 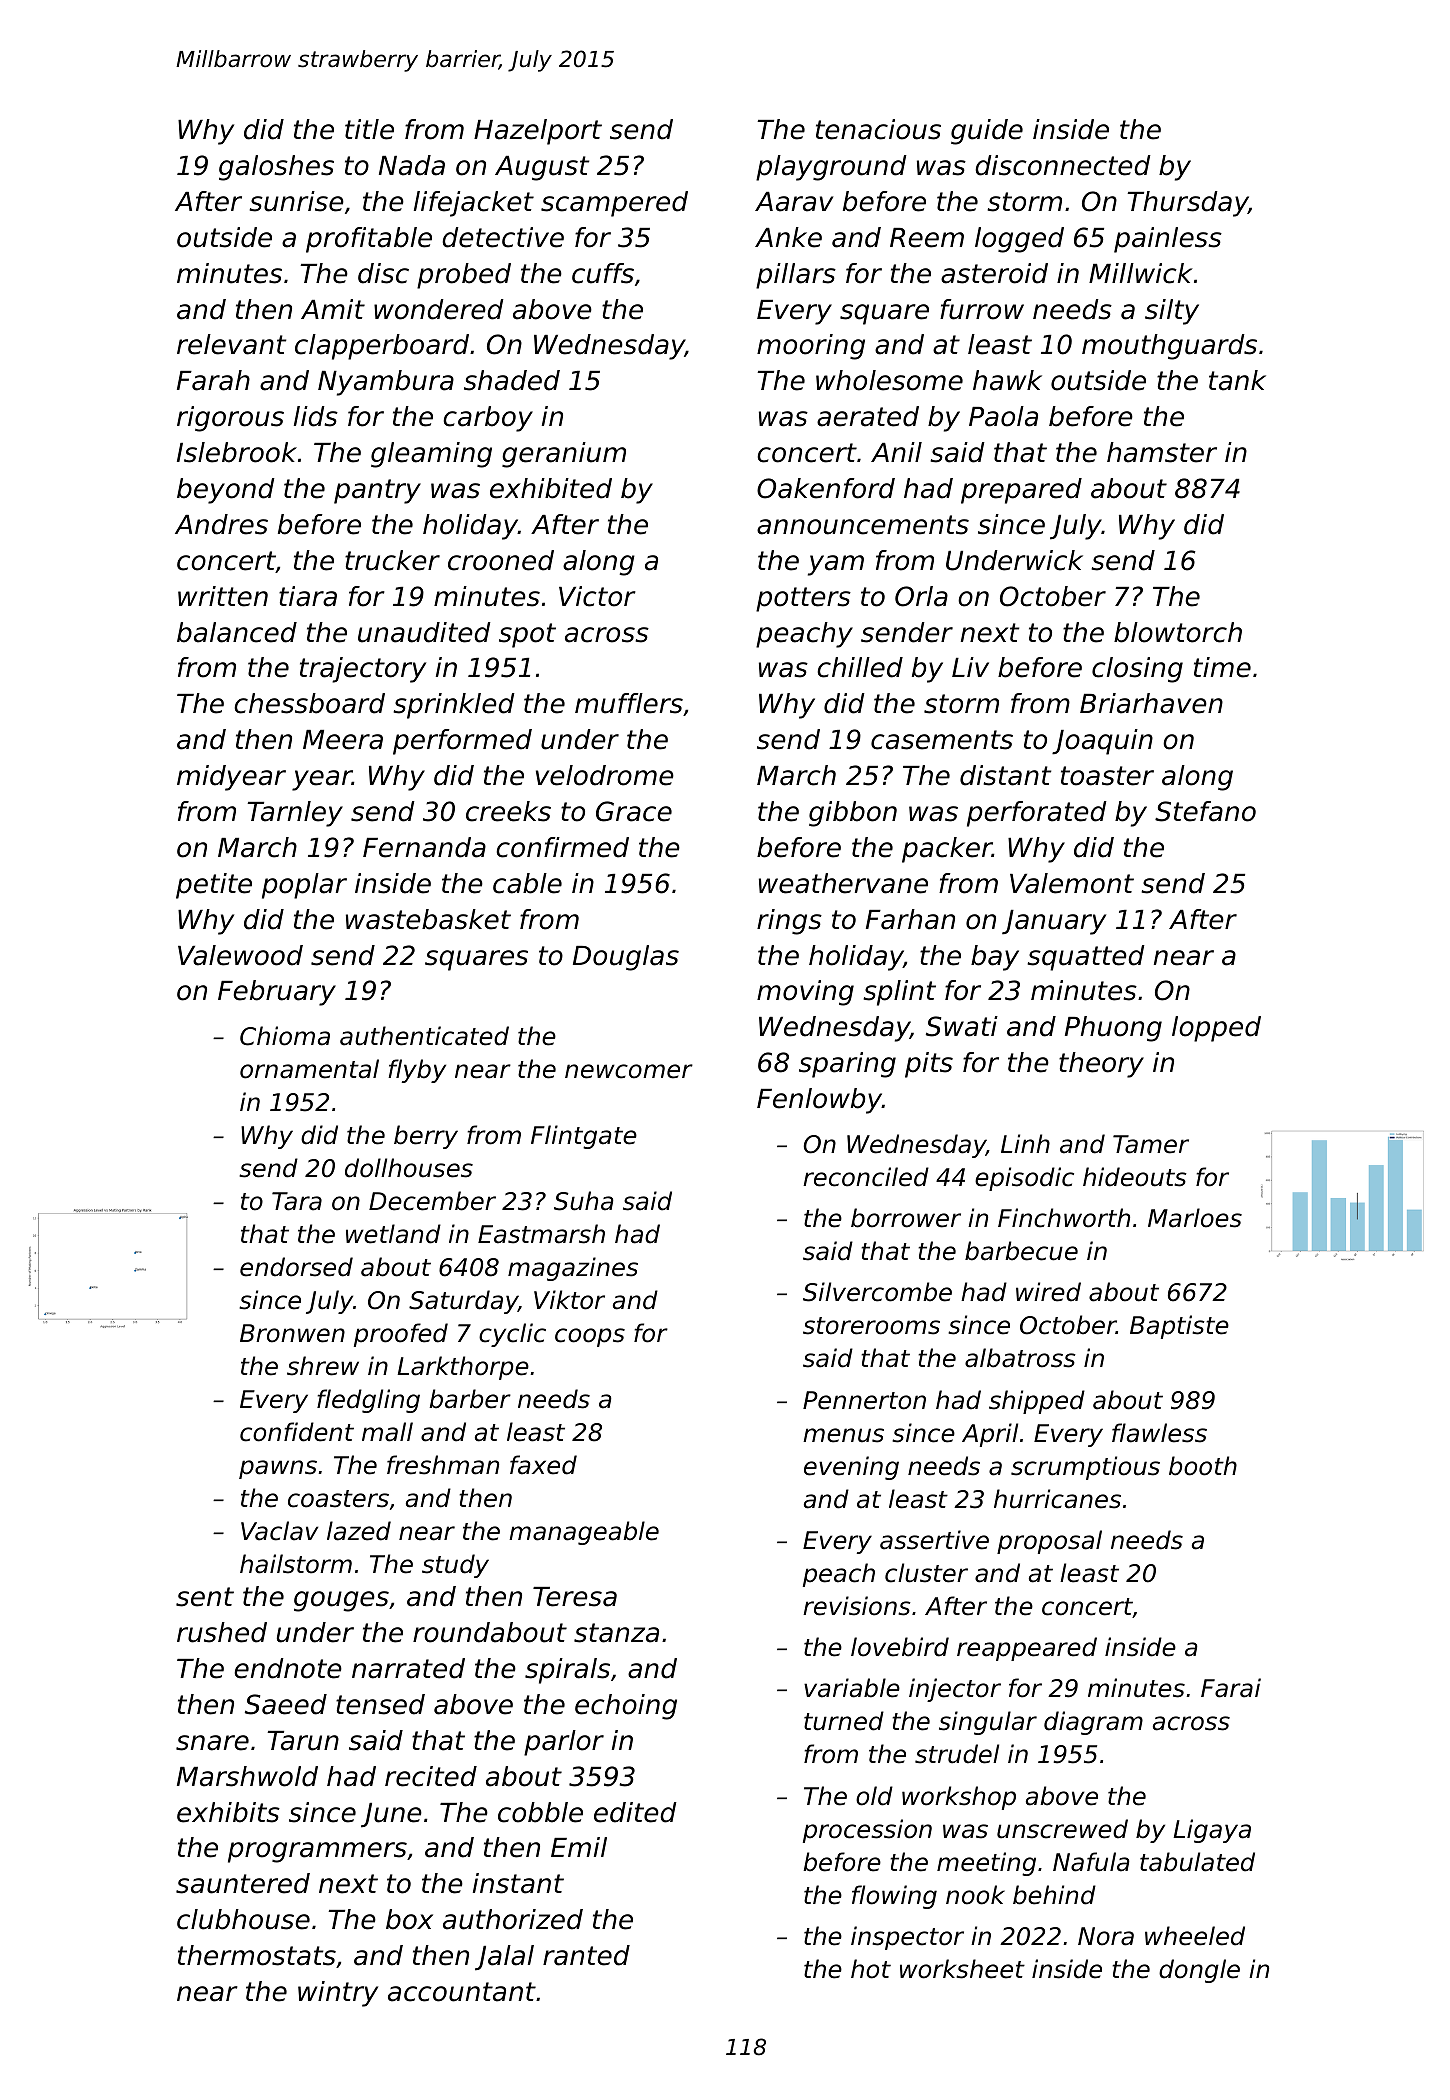 I want to click on galoshes, so click(x=276, y=168).
